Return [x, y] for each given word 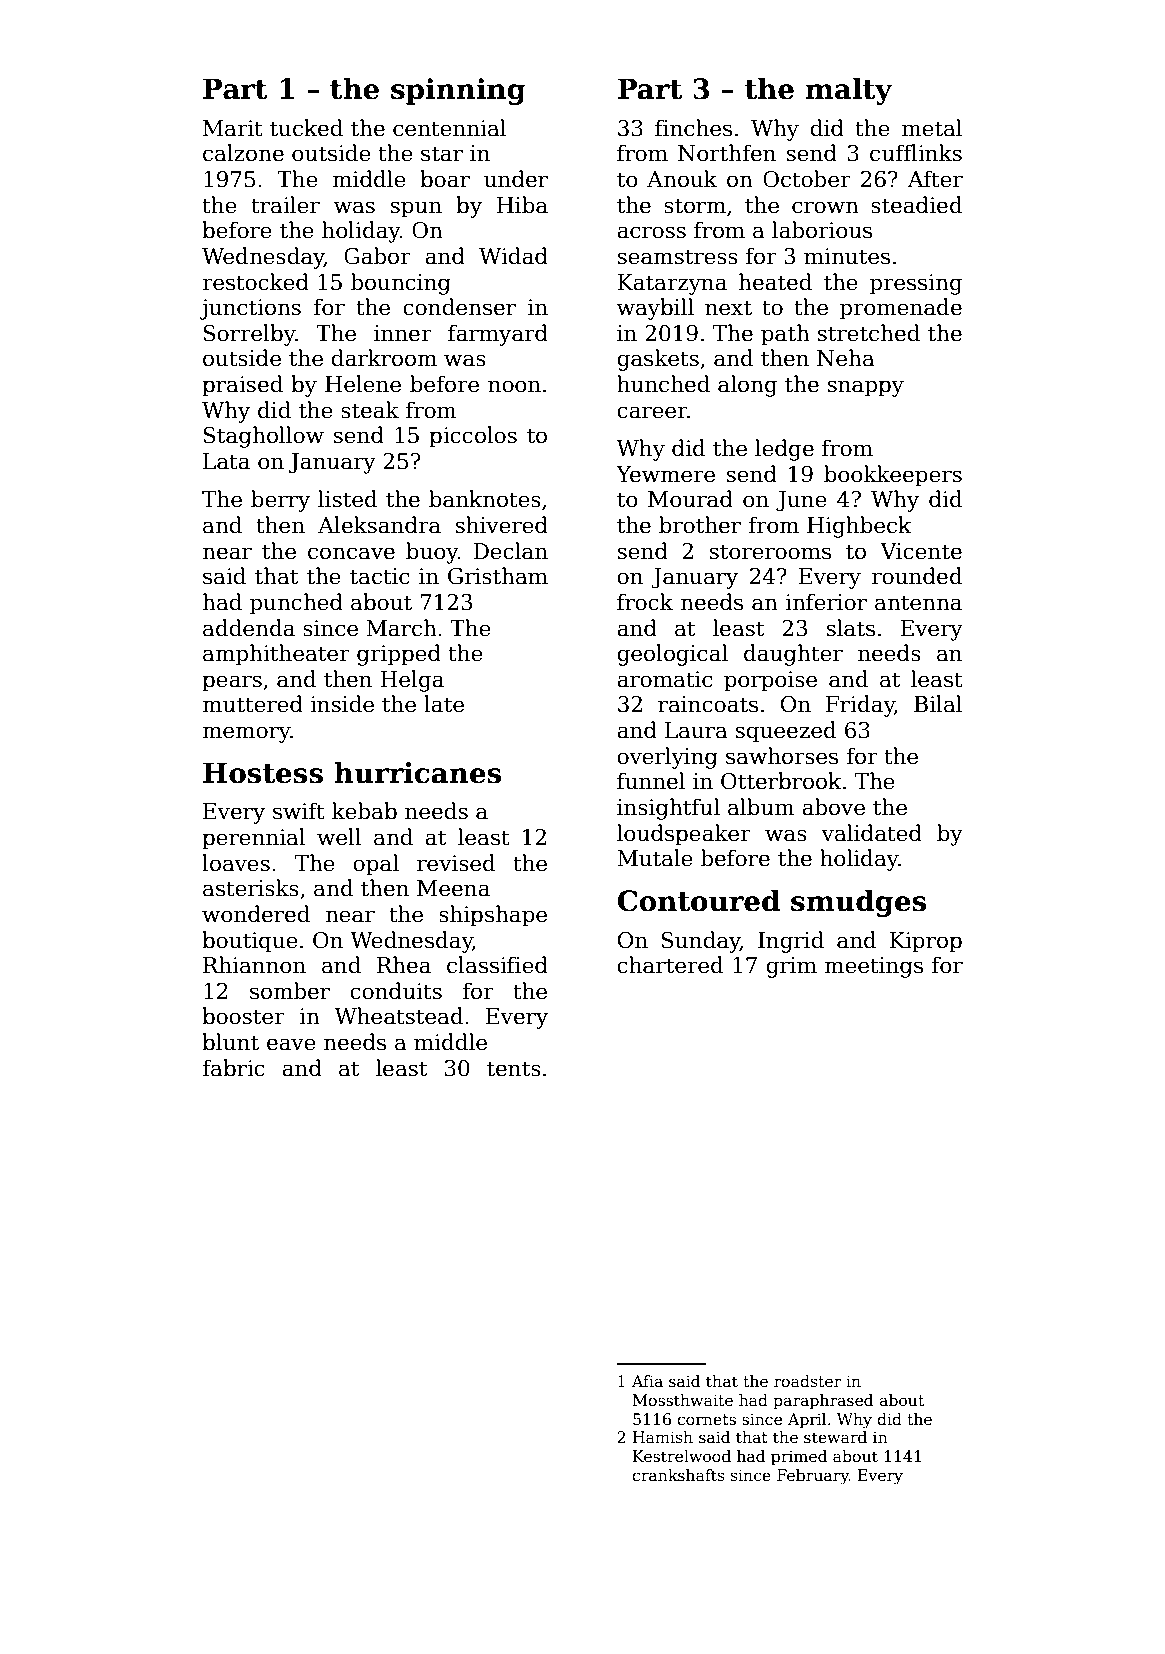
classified [497, 965]
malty [848, 91]
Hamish [663, 1437]
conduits [396, 991]
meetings [873, 967]
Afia [647, 1381]
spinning [458, 91]
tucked [306, 128]
